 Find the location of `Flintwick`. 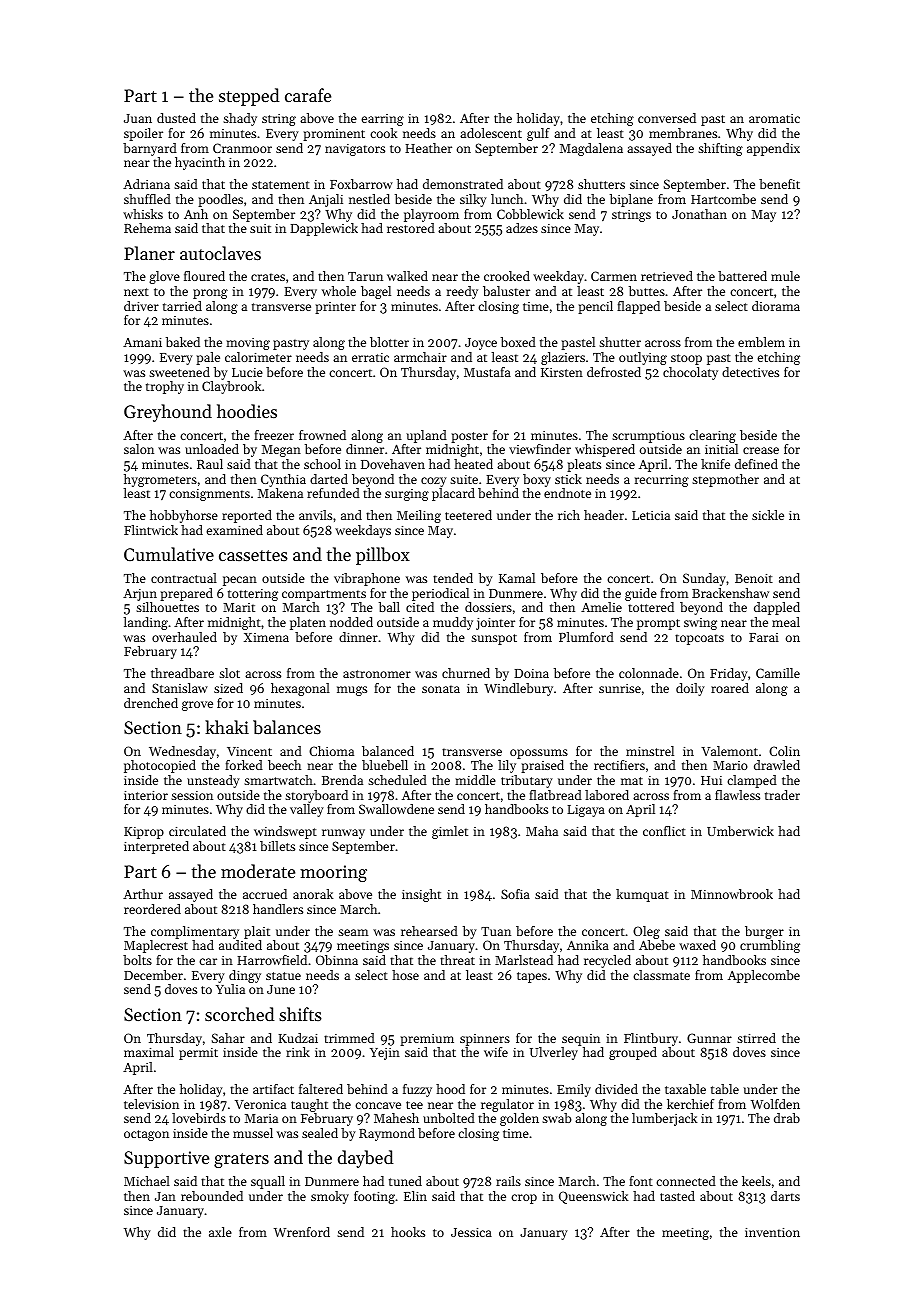

Flintwick is located at coordinates (151, 530).
